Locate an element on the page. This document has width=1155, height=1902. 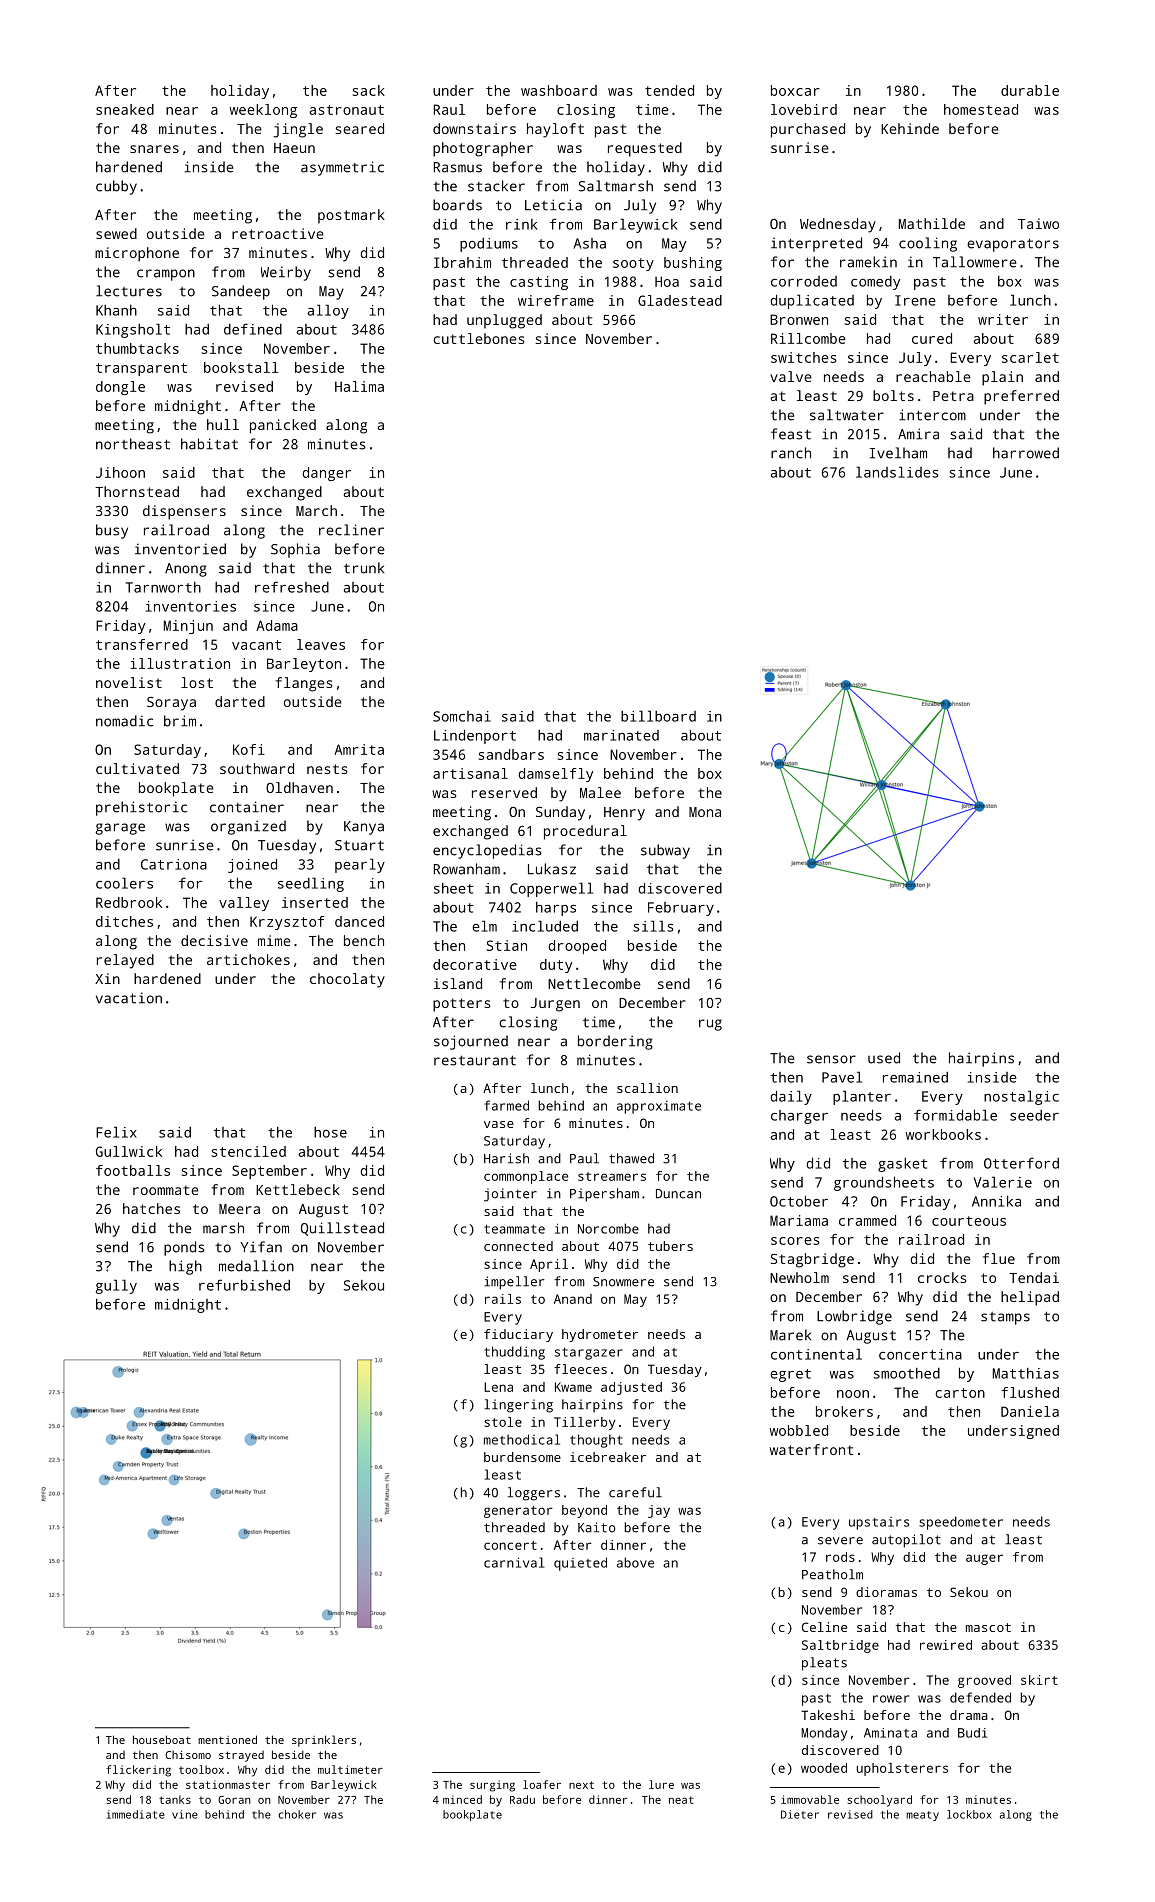
generator is located at coordinates (518, 1512).
